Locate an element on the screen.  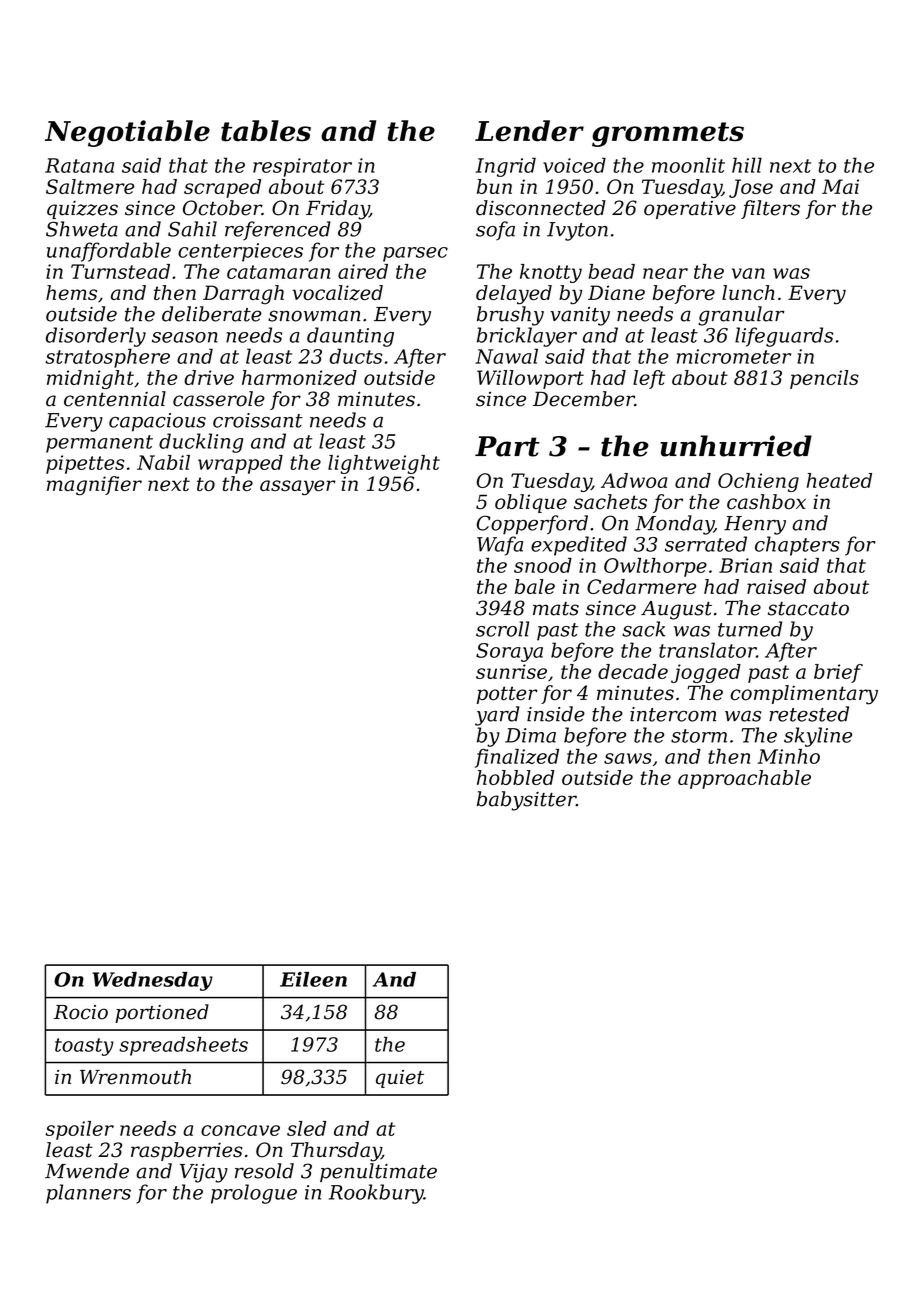
lifeguards is located at coordinates (784, 337).
